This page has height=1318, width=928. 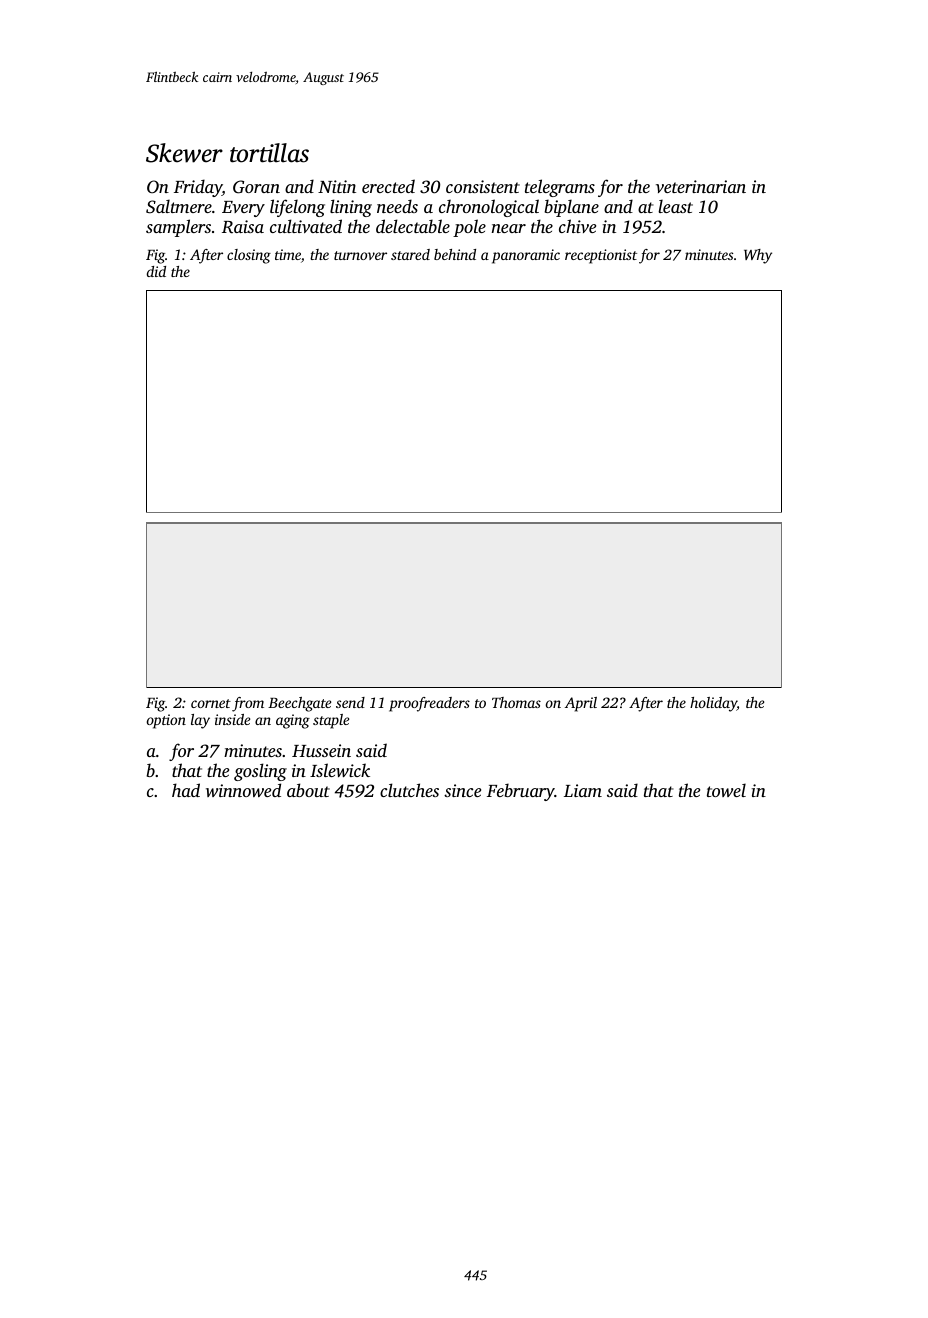 What do you see at coordinates (211, 703) in the page?
I see `cornet` at bounding box center [211, 703].
